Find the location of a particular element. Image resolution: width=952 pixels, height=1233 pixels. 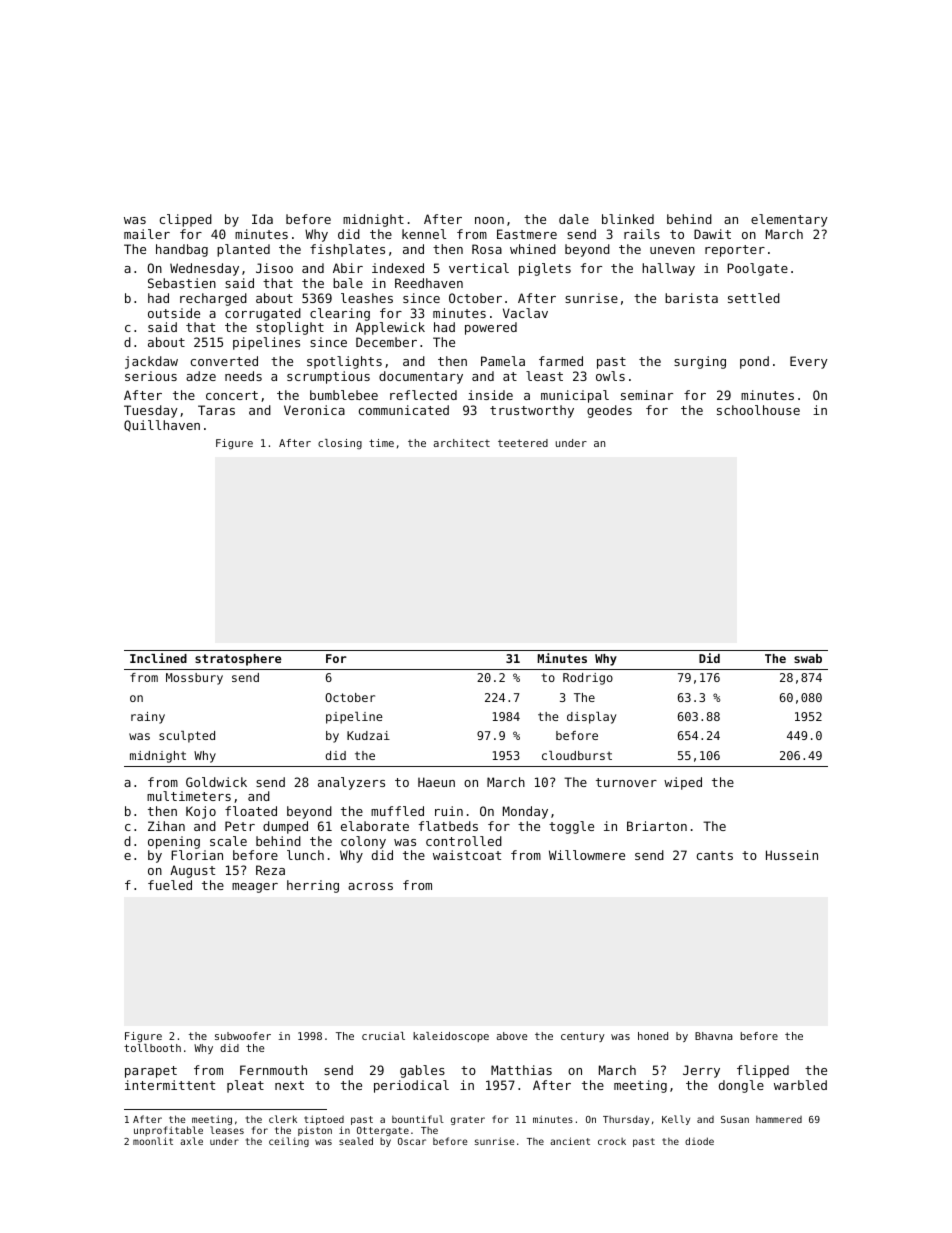

Mossbury is located at coordinates (194, 679).
